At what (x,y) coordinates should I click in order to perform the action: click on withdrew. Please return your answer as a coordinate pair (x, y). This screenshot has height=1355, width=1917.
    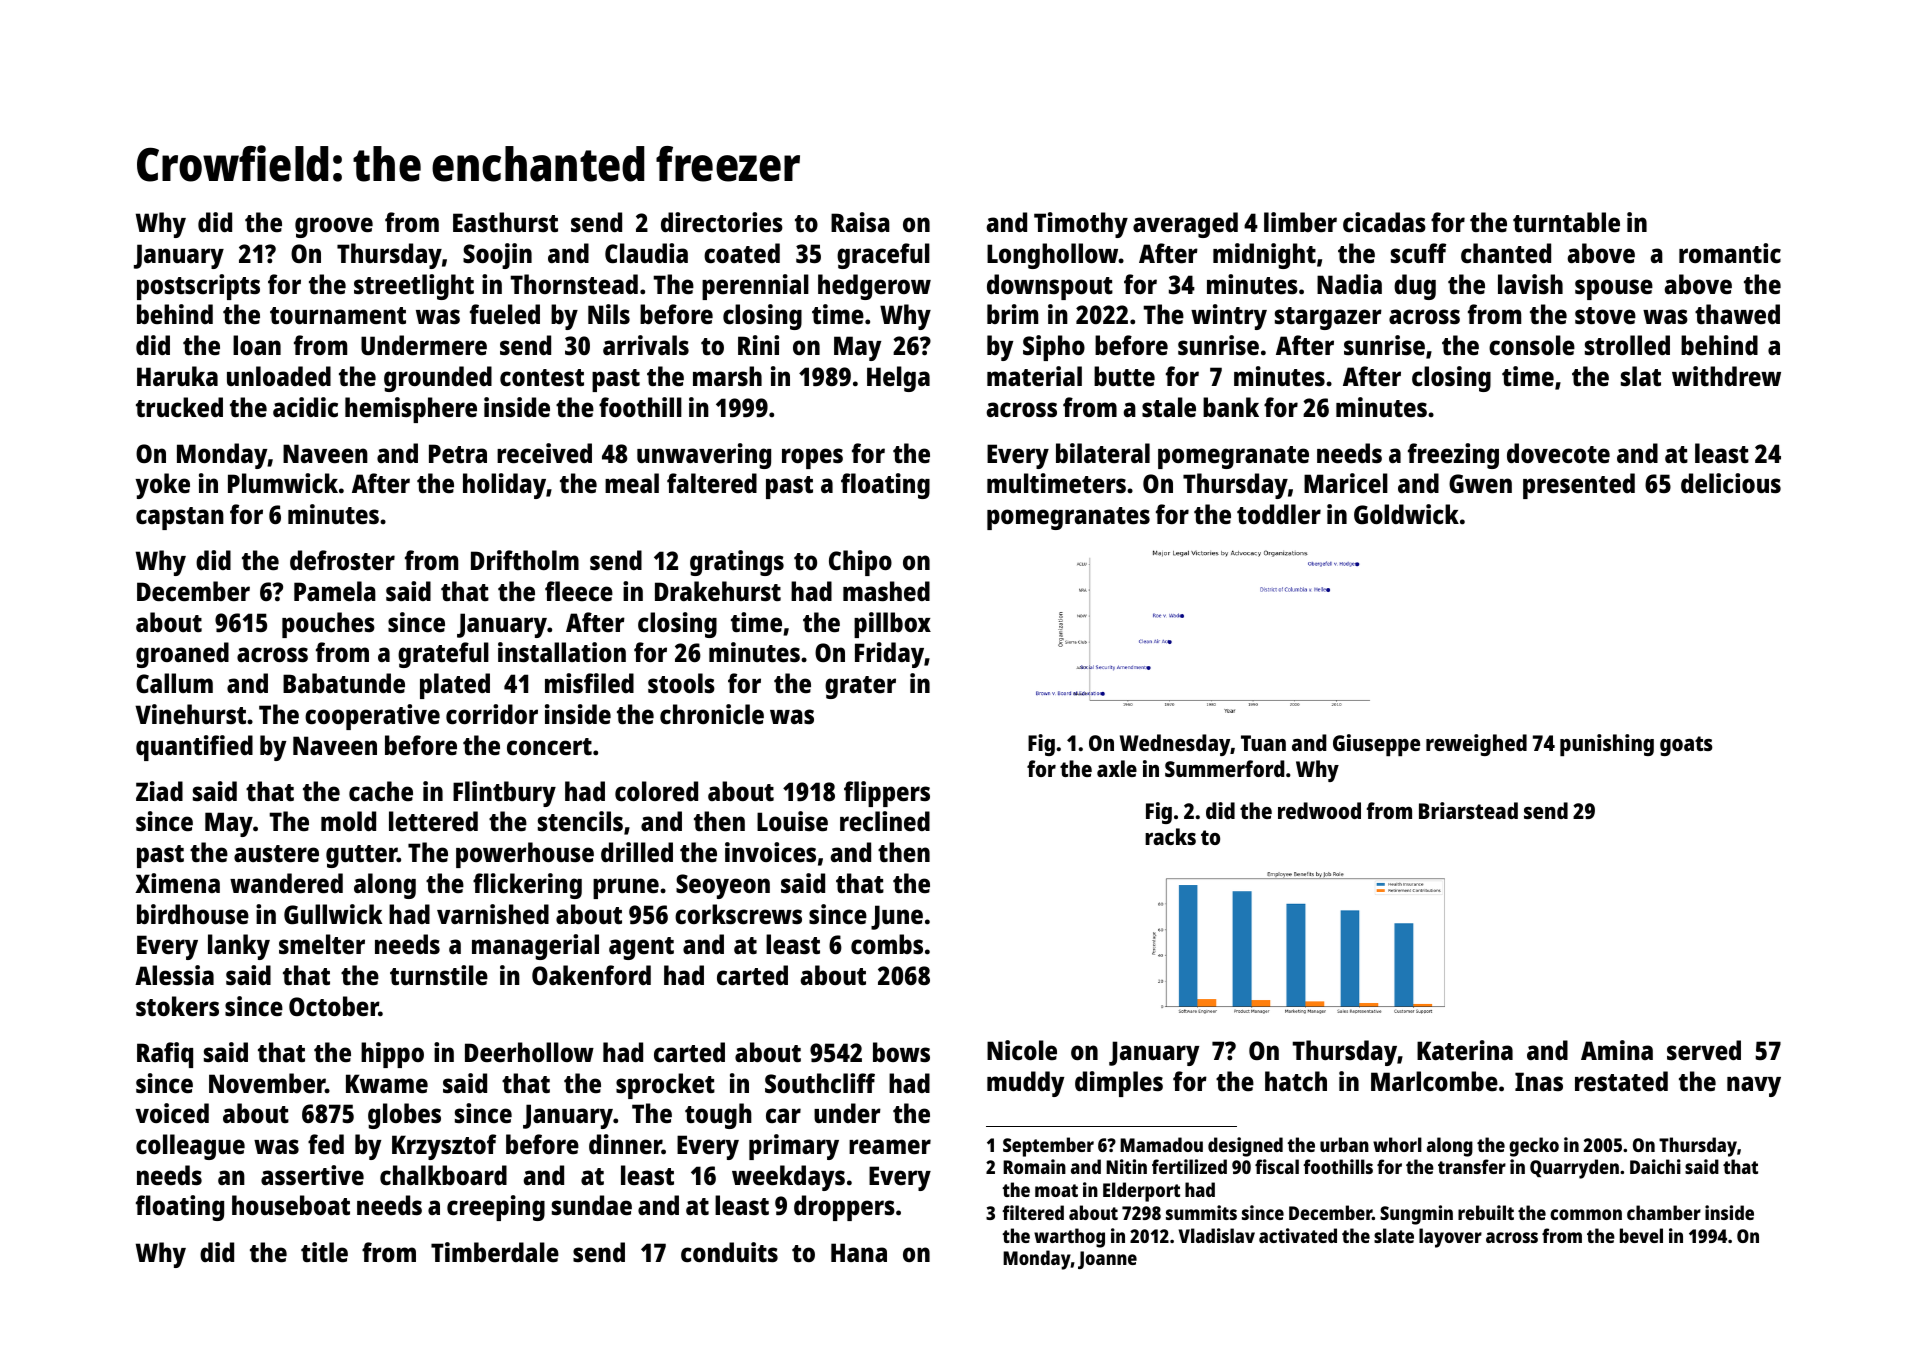
    Looking at the image, I should click on (1726, 376).
